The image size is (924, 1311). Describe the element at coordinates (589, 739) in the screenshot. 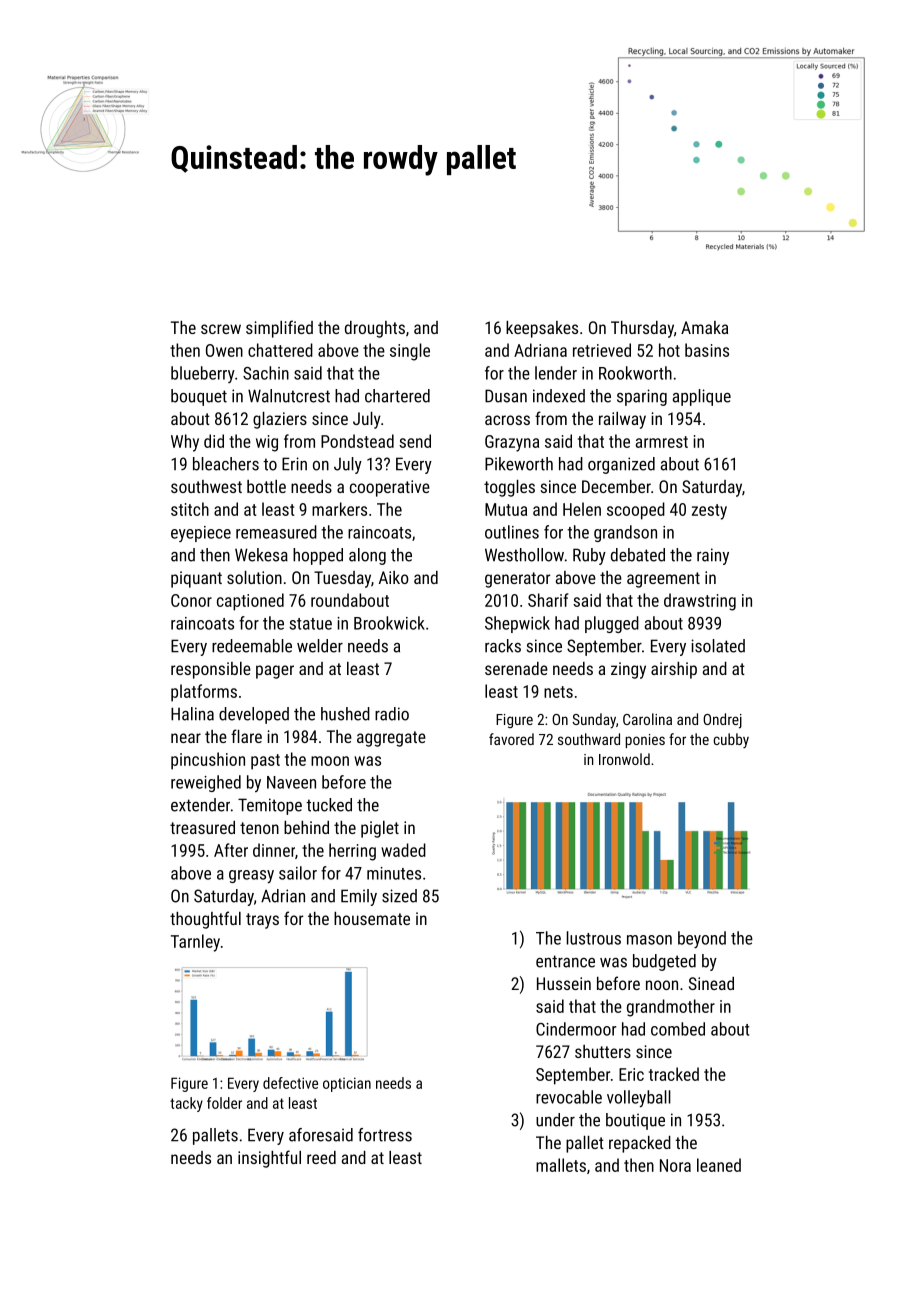

I see `southward` at that location.
